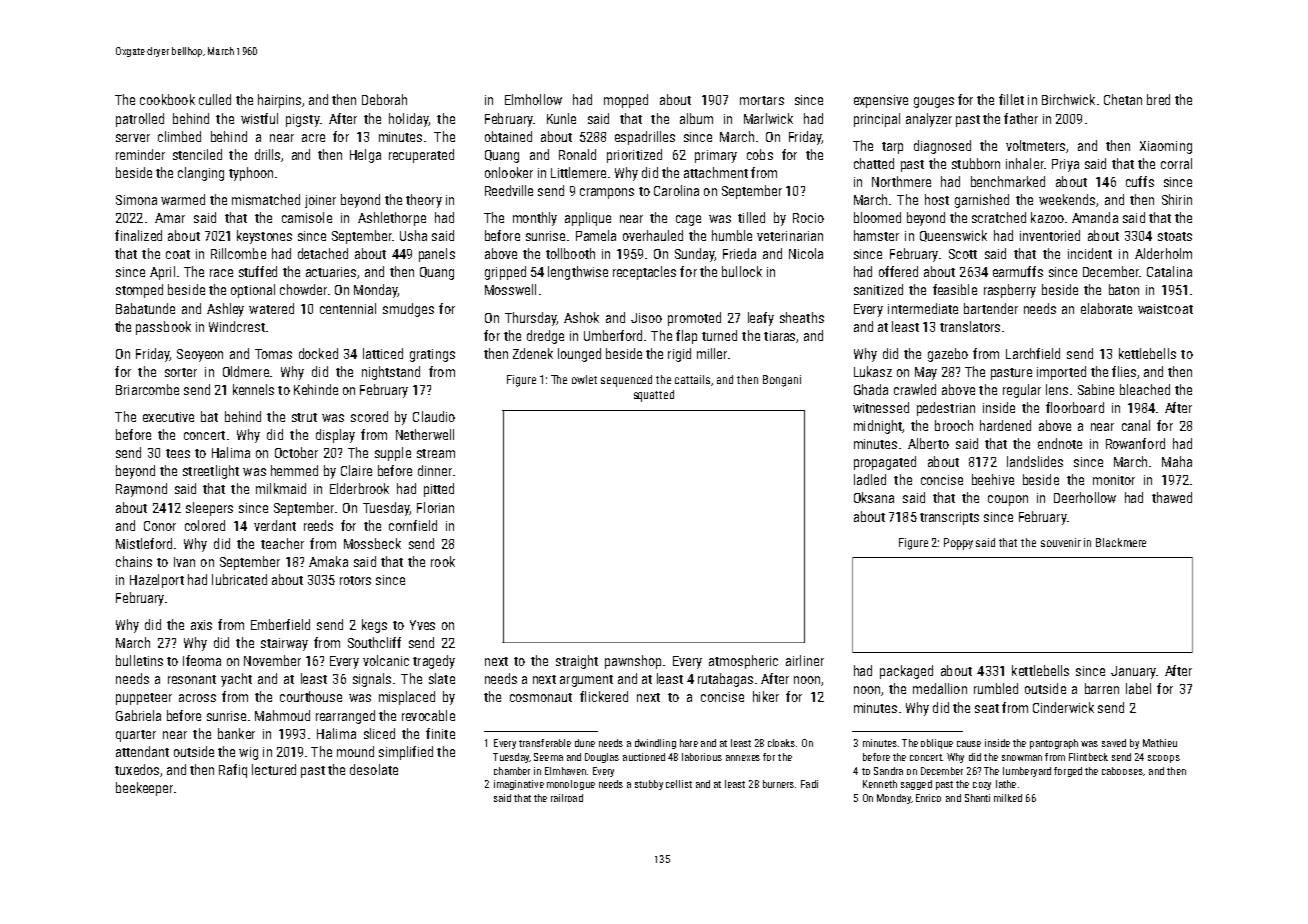 Image resolution: width=1308 pixels, height=924 pixels. I want to click on obtained, so click(508, 136).
